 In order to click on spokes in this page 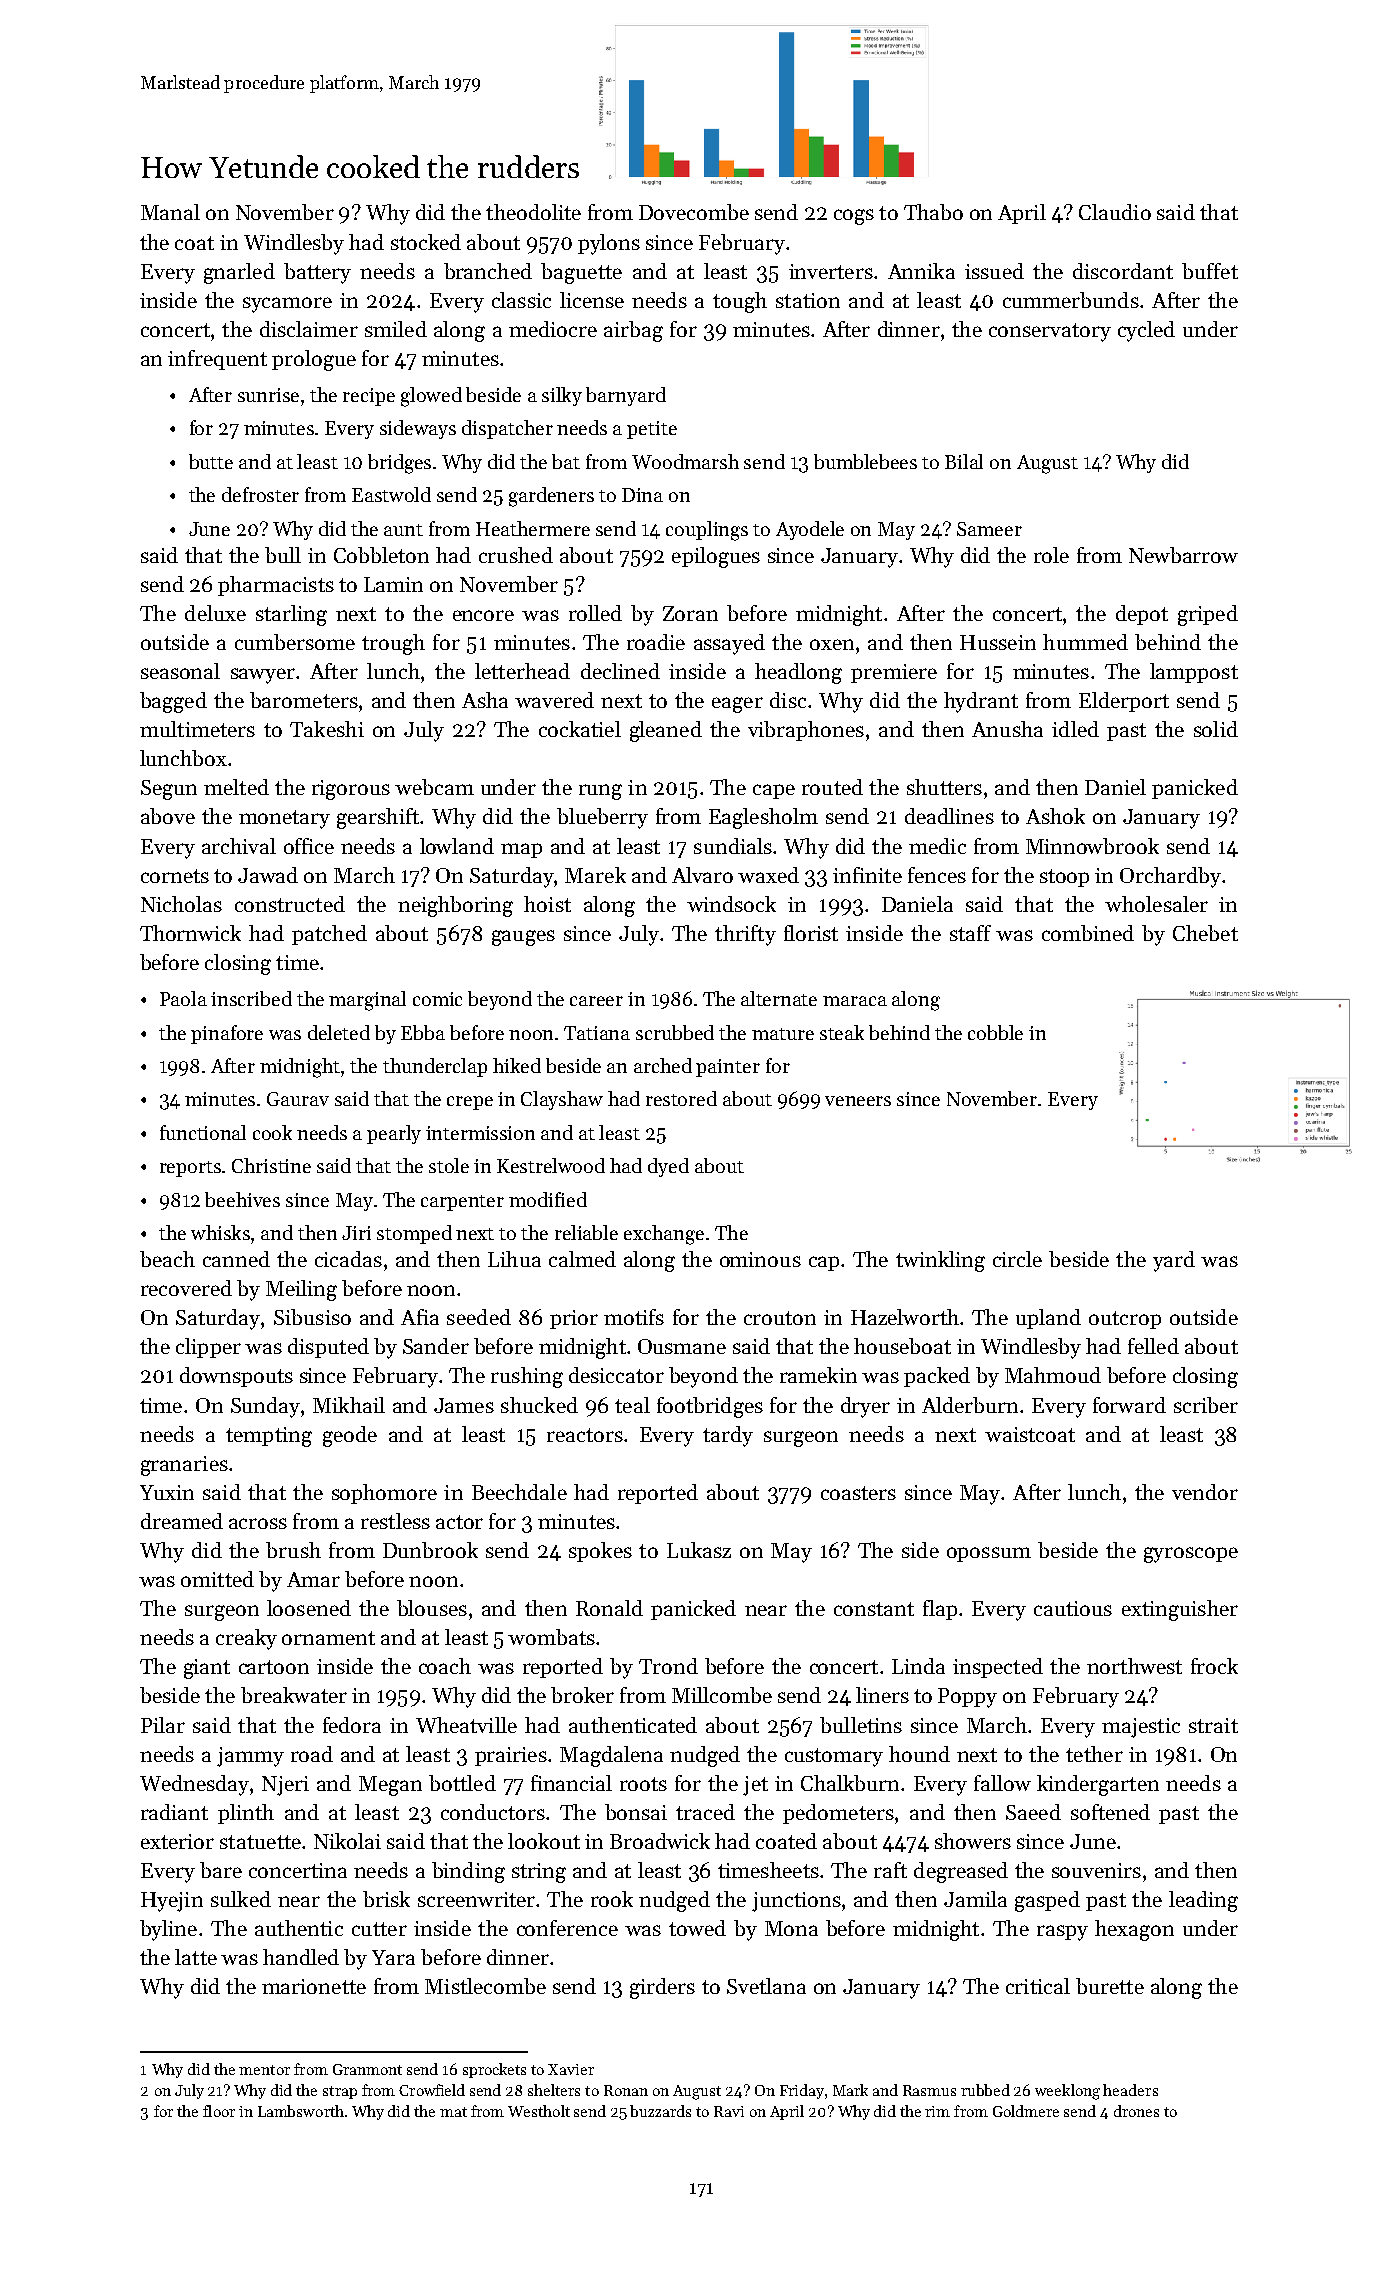, I will do `click(600, 1552)`.
